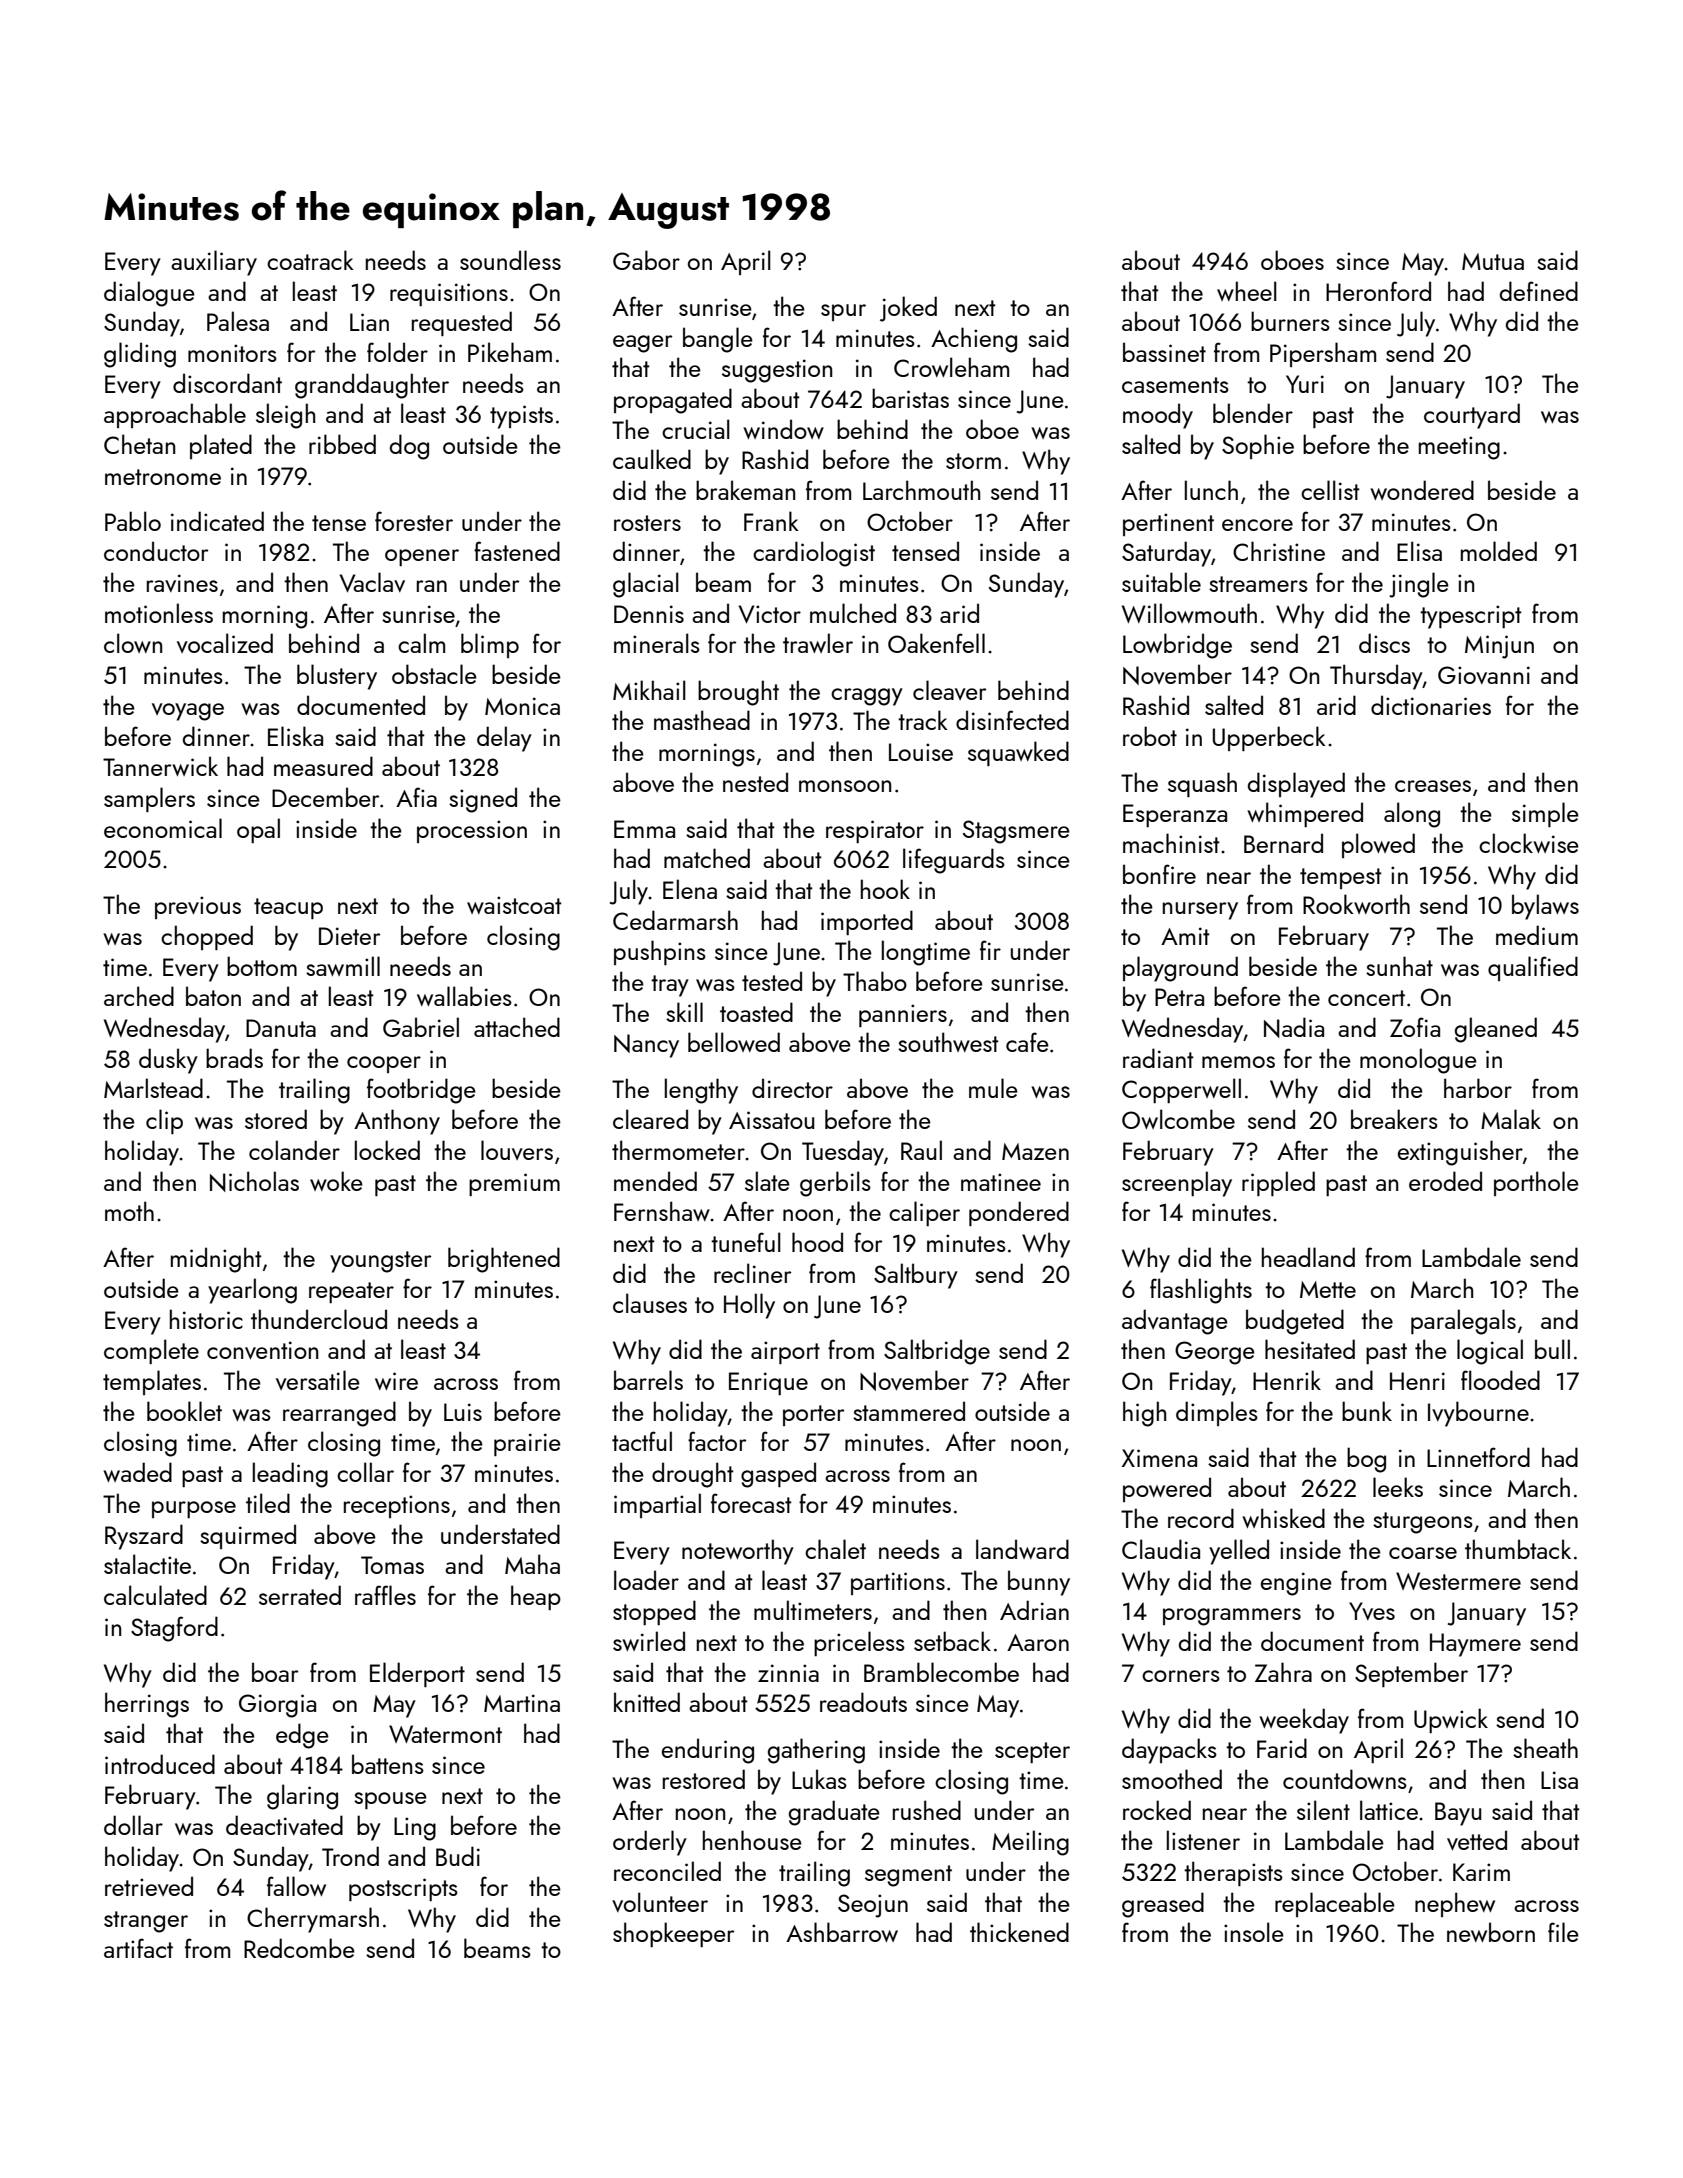 The width and height of the image is (1683, 2178). Describe the element at coordinates (1536, 1183) in the image. I see `porthole` at that location.
